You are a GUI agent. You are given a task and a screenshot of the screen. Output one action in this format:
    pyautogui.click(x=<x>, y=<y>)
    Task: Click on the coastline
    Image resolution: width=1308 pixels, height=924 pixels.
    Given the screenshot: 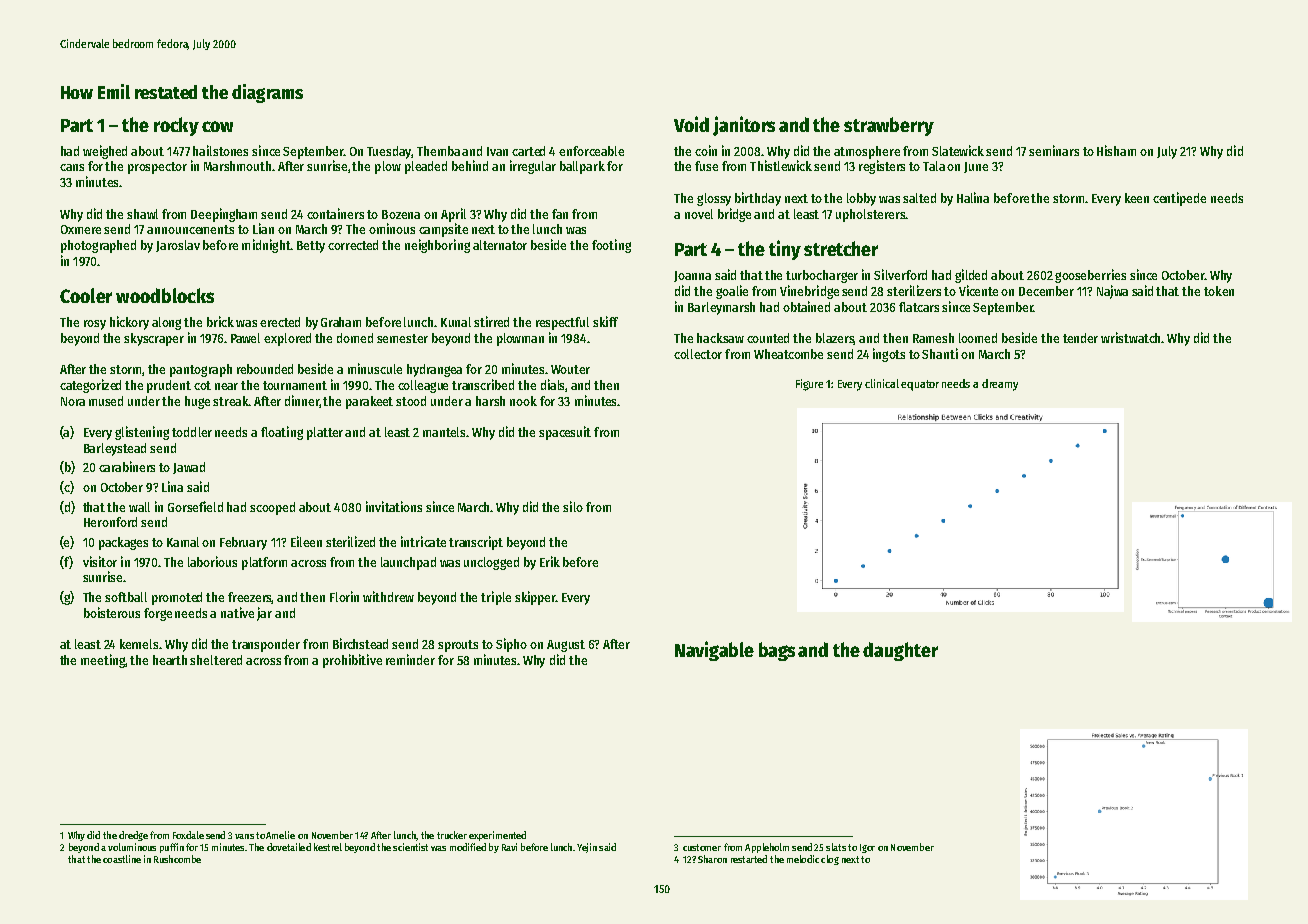 What is the action you would take?
    pyautogui.click(x=122, y=859)
